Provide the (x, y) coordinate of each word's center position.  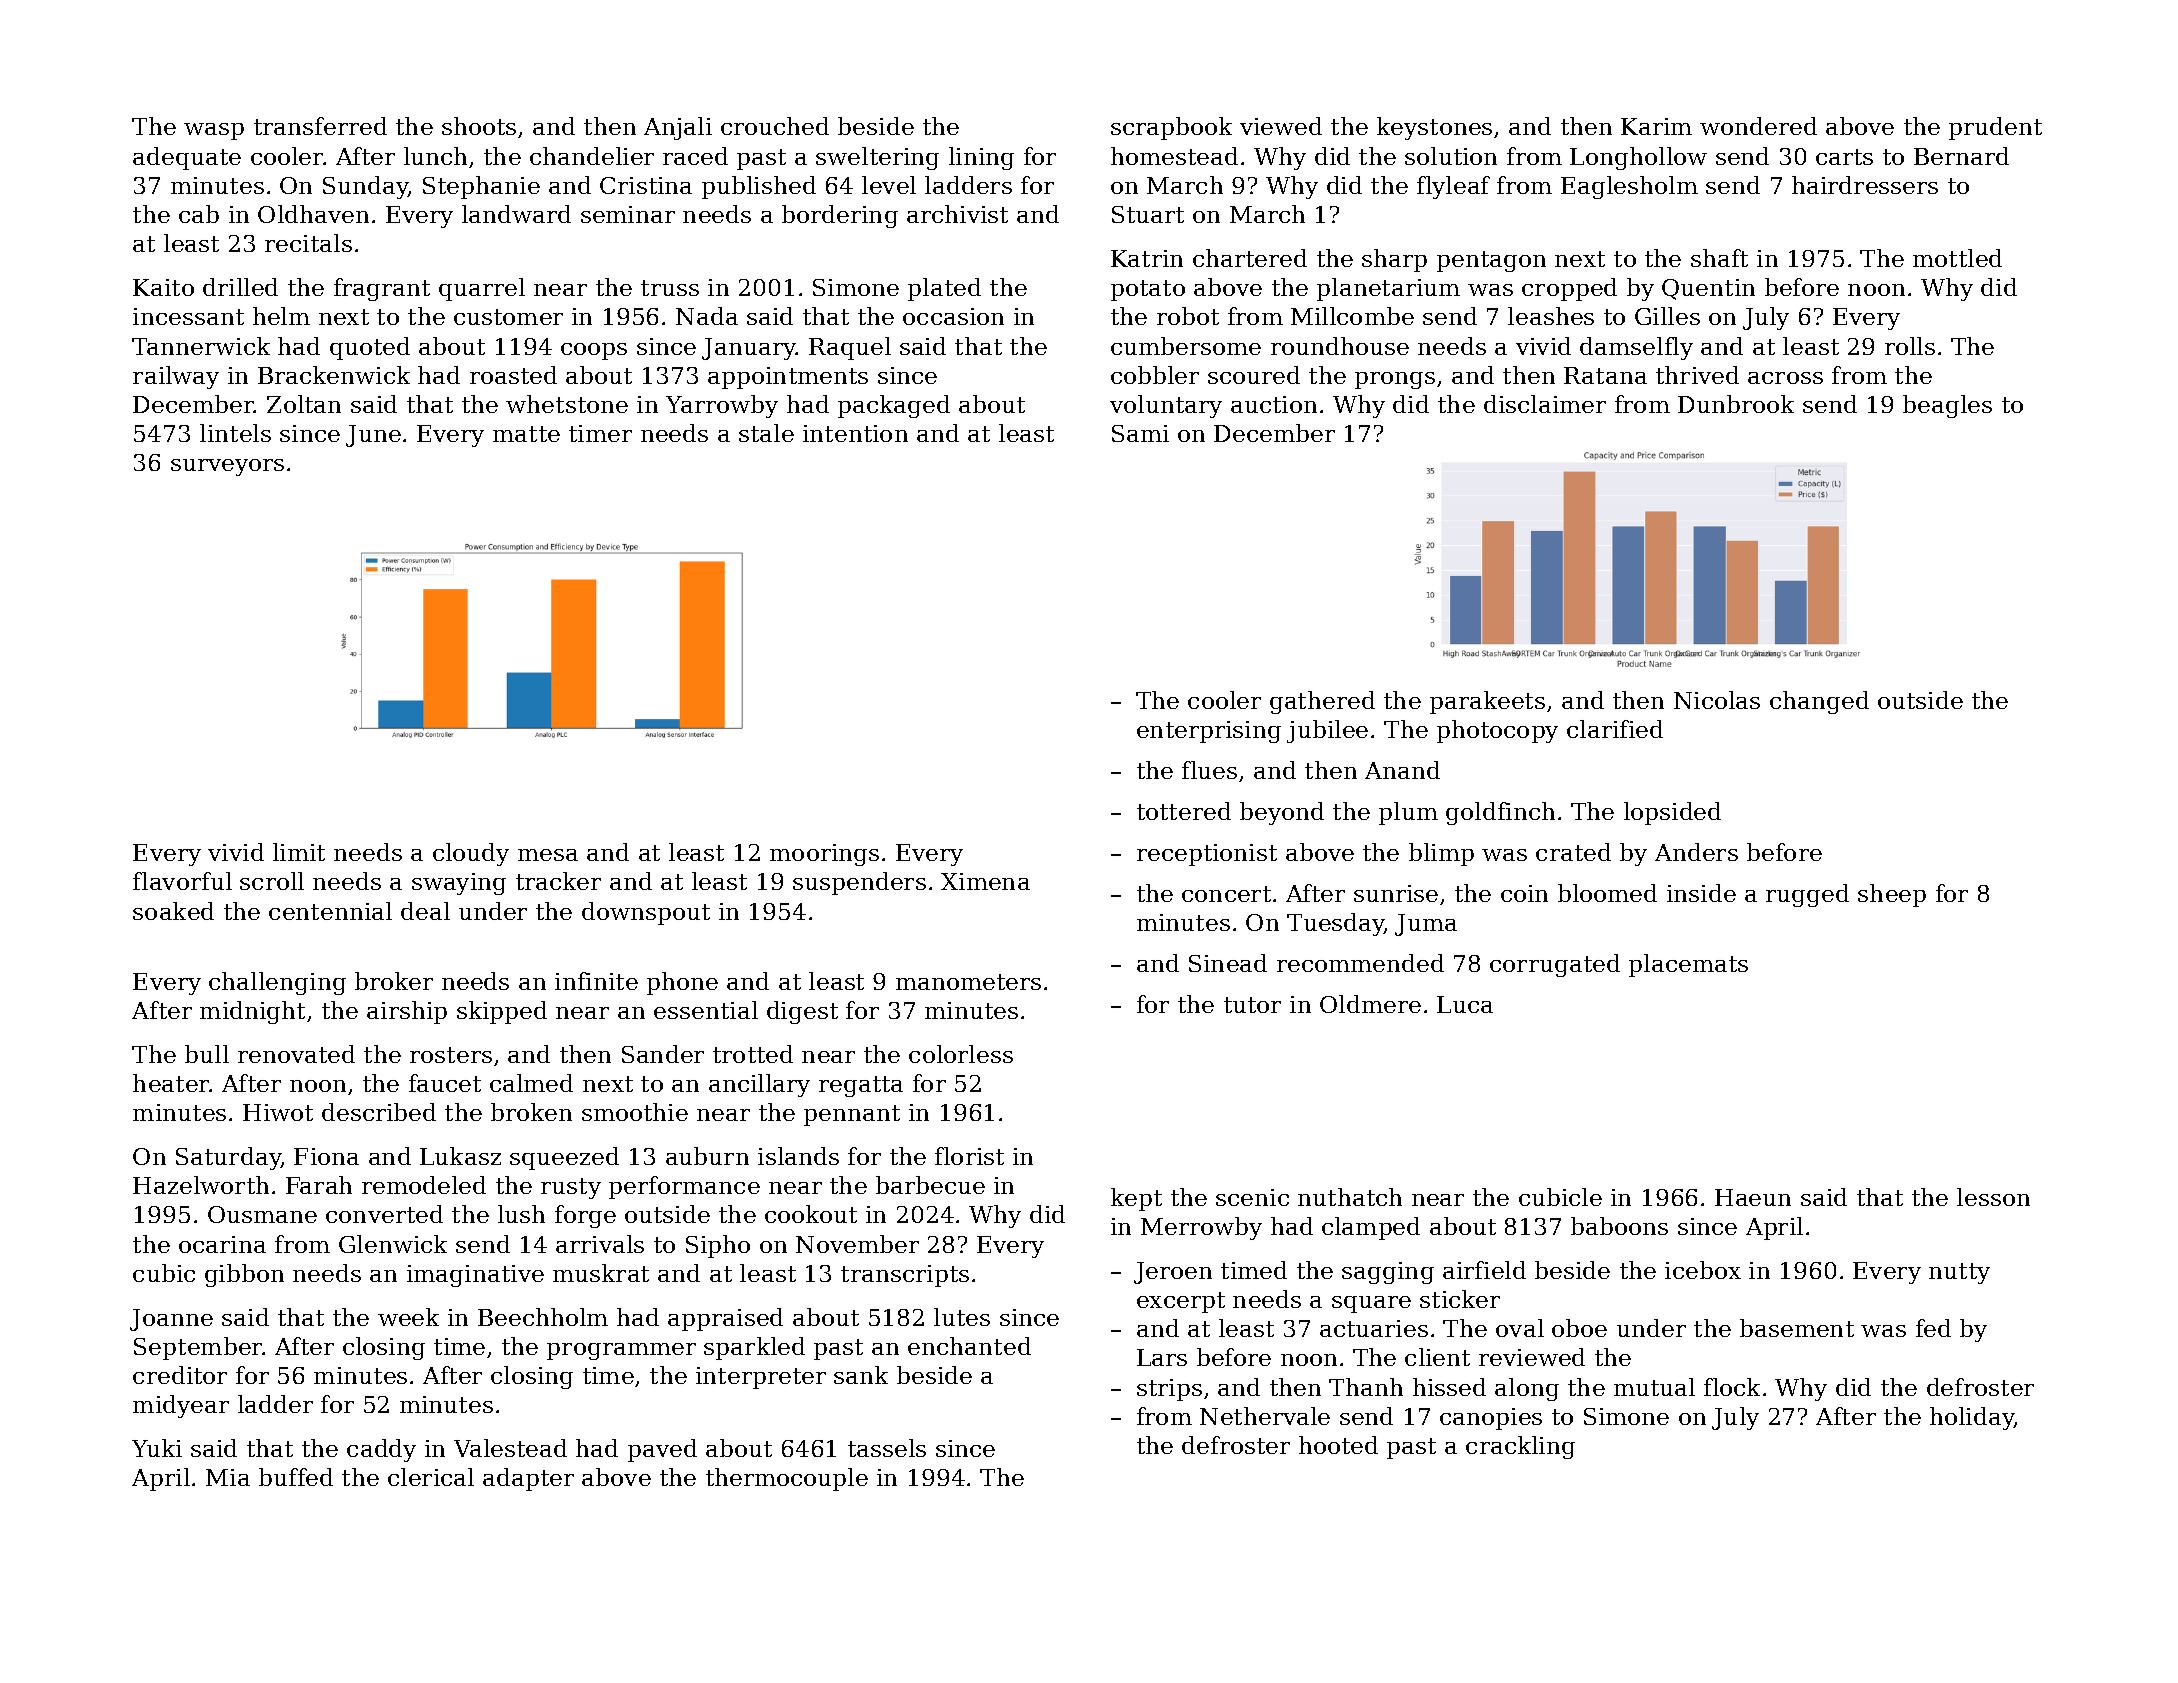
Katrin (1147, 258)
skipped (502, 1012)
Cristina (646, 185)
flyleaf (1453, 187)
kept (1136, 1199)
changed (1819, 702)
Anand (1402, 770)
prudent (1995, 128)
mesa (548, 855)
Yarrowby (722, 406)
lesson (1993, 1197)
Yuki (157, 1448)
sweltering (877, 158)
